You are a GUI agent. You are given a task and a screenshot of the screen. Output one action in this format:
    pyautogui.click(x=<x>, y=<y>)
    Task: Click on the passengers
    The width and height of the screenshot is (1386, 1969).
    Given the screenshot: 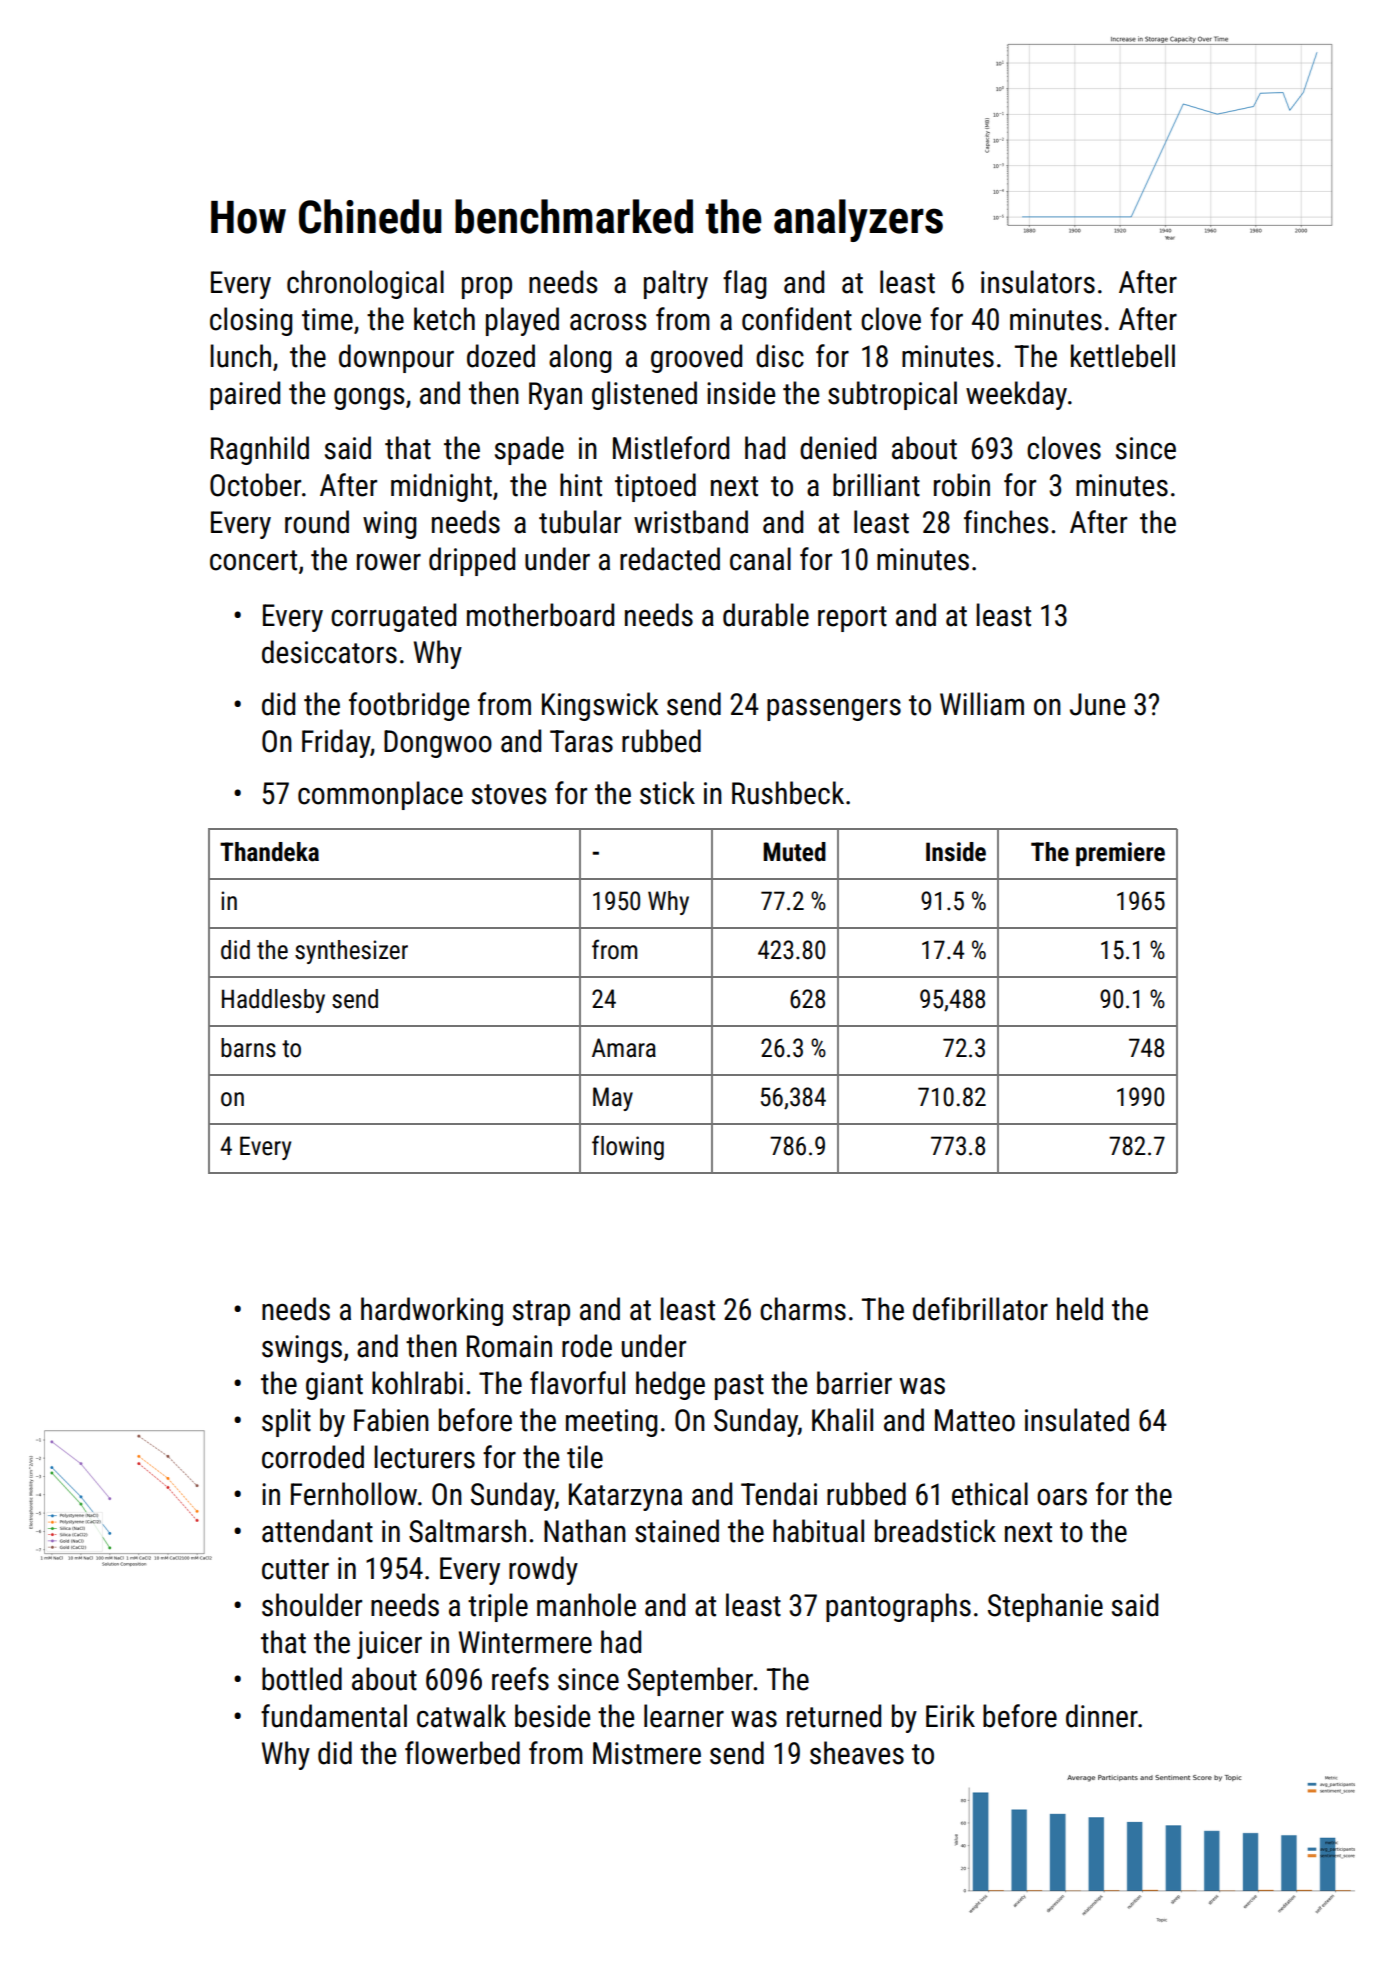 What is the action you would take?
    pyautogui.click(x=834, y=710)
